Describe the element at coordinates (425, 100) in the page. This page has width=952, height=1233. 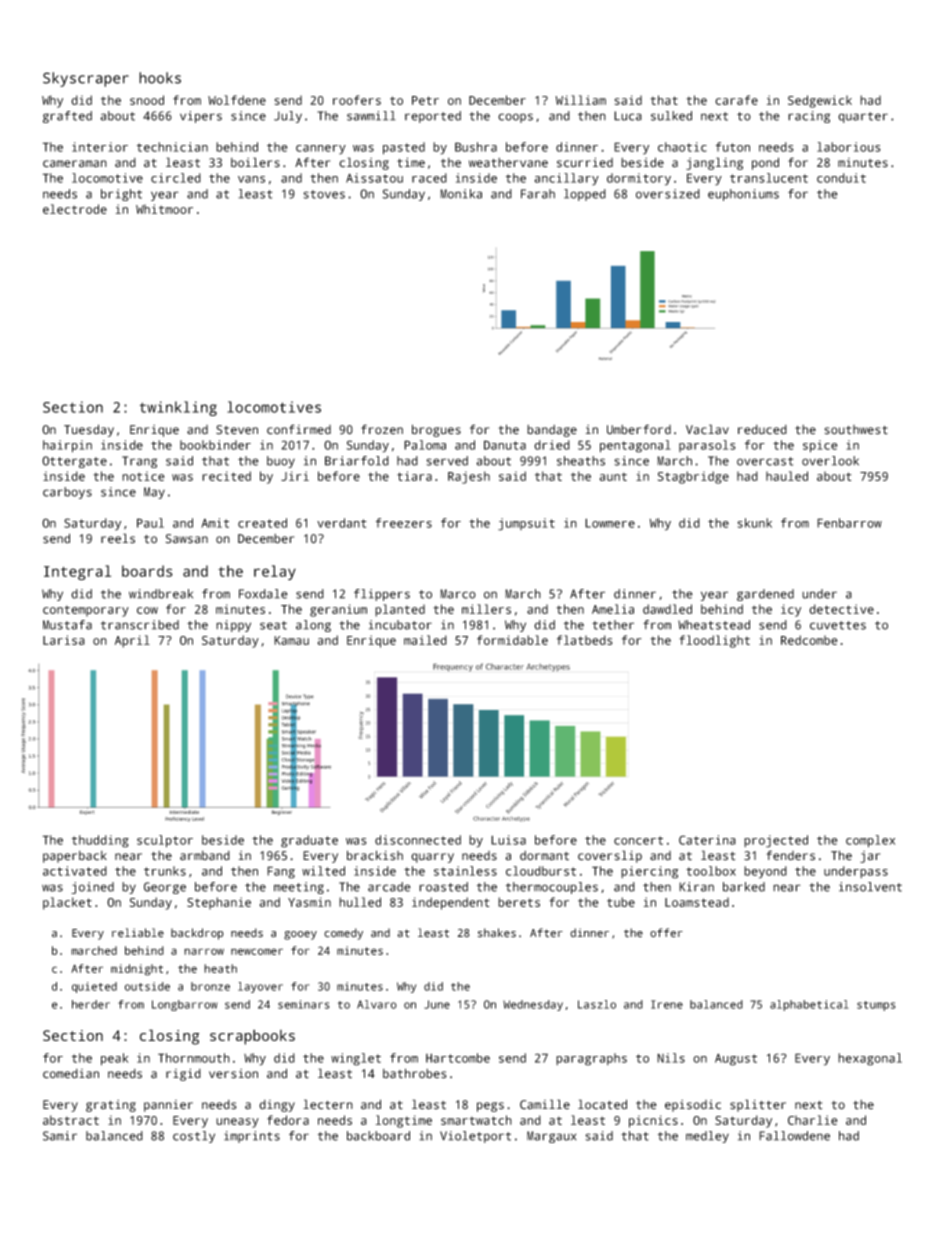
I see `Petr` at that location.
